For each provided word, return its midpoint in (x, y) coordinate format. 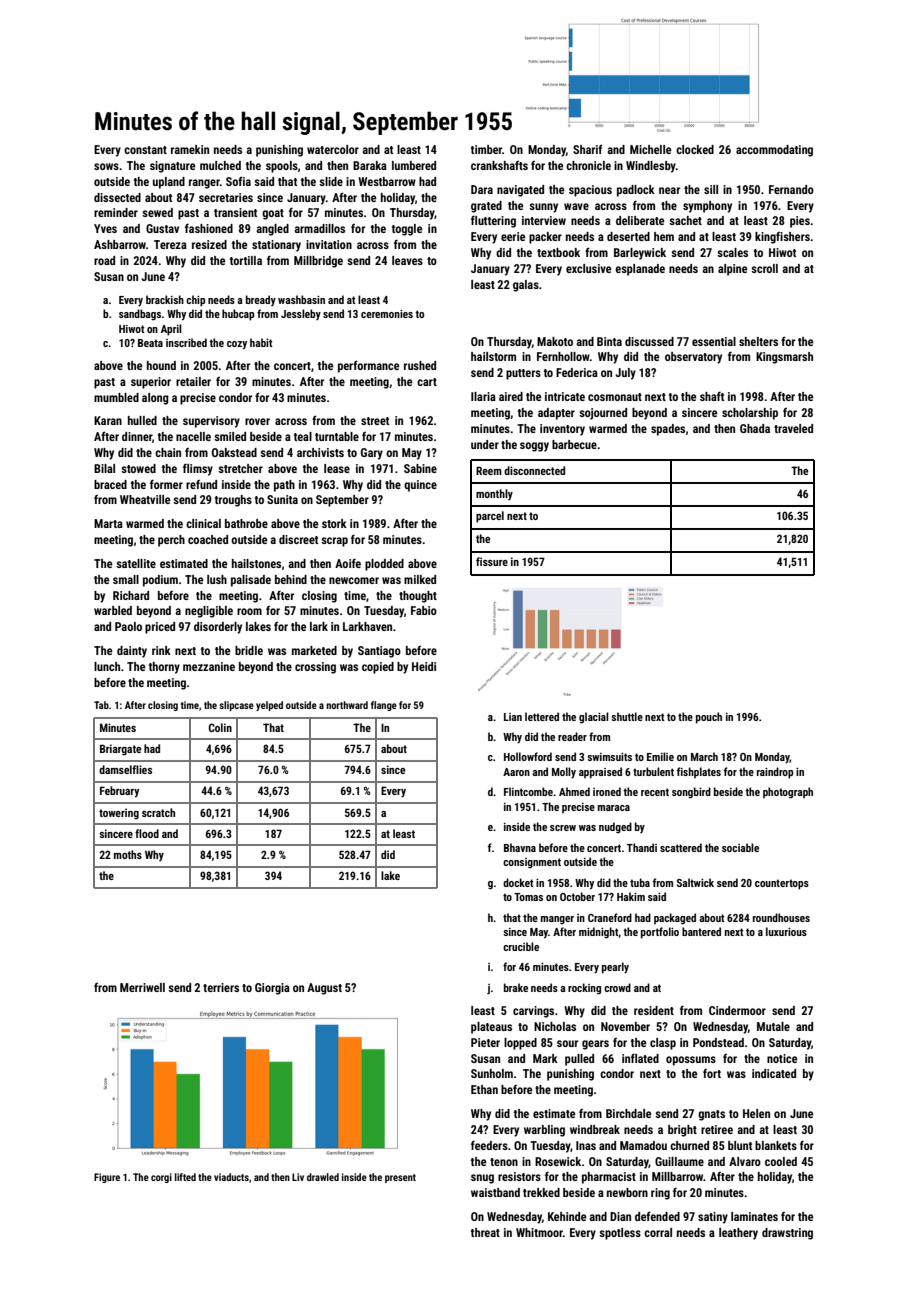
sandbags (140, 315)
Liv (298, 1177)
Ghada (755, 428)
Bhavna (520, 847)
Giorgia (272, 989)
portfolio (660, 933)
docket (518, 882)
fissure (492, 561)
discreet (298, 539)
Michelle (650, 149)
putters (523, 374)
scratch (158, 812)
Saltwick (695, 882)
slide (331, 181)
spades (668, 430)
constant (145, 150)
